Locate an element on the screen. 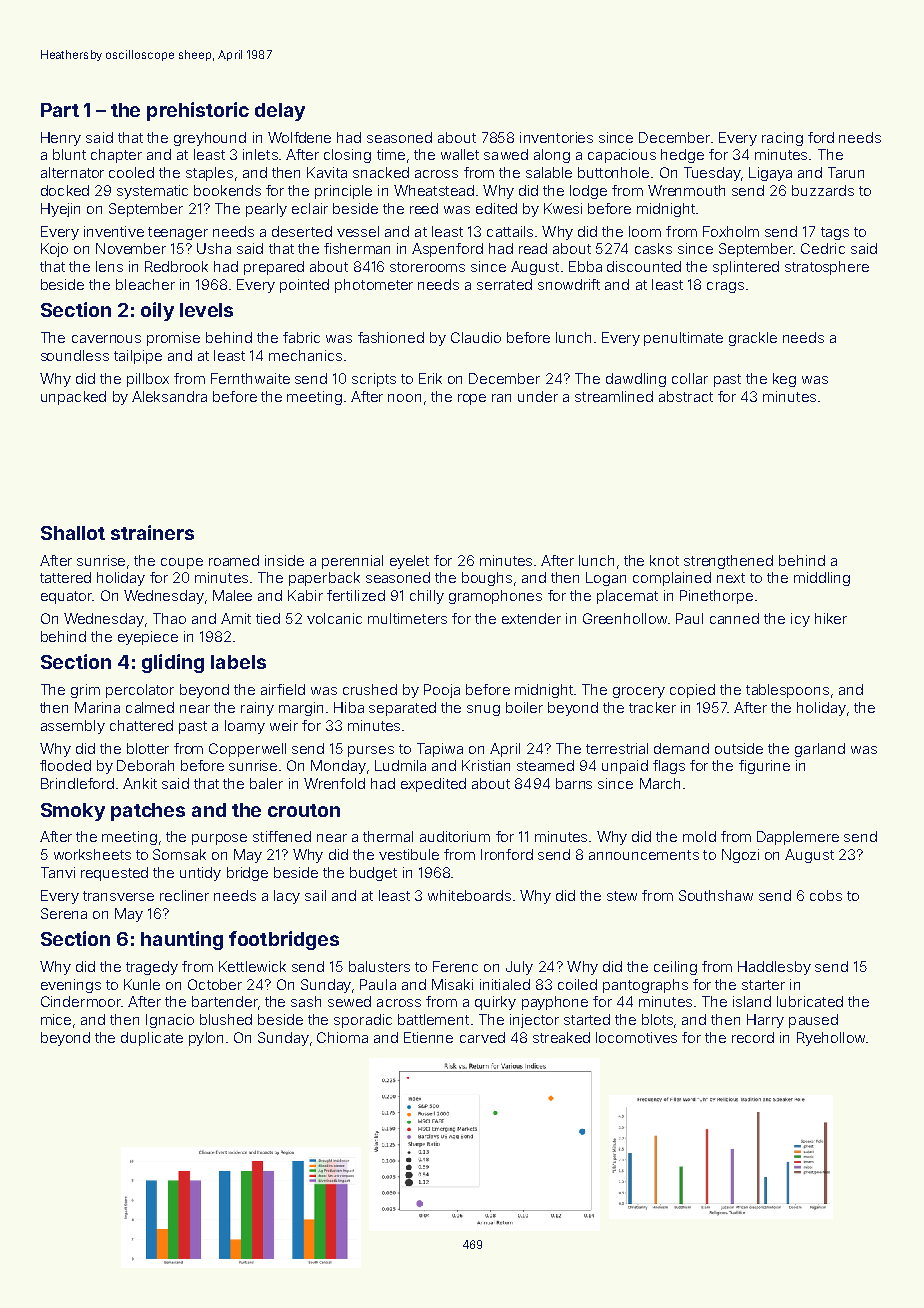  stratosphere is located at coordinates (827, 268).
